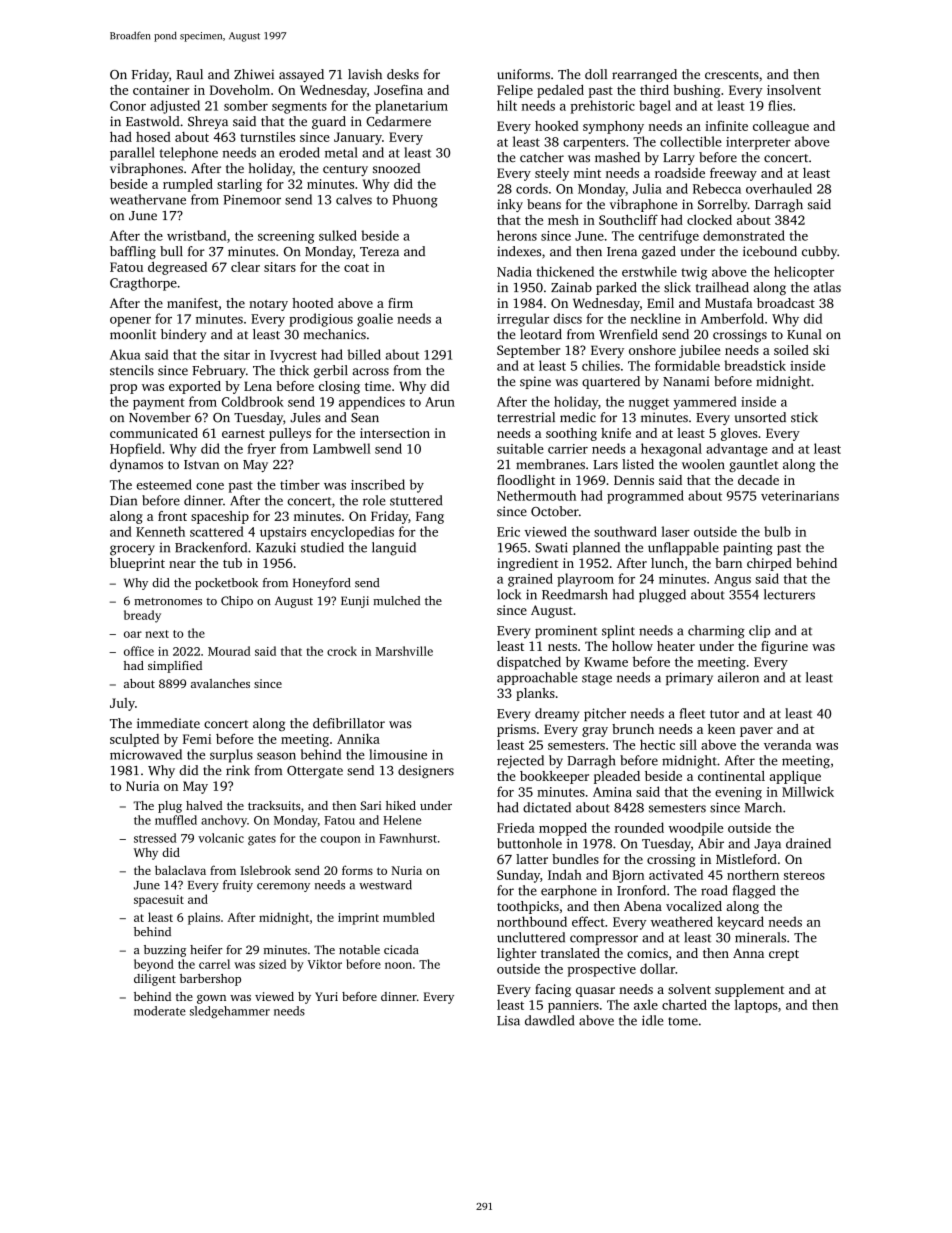  What do you see at coordinates (229, 651) in the screenshot?
I see `Mourad` at bounding box center [229, 651].
